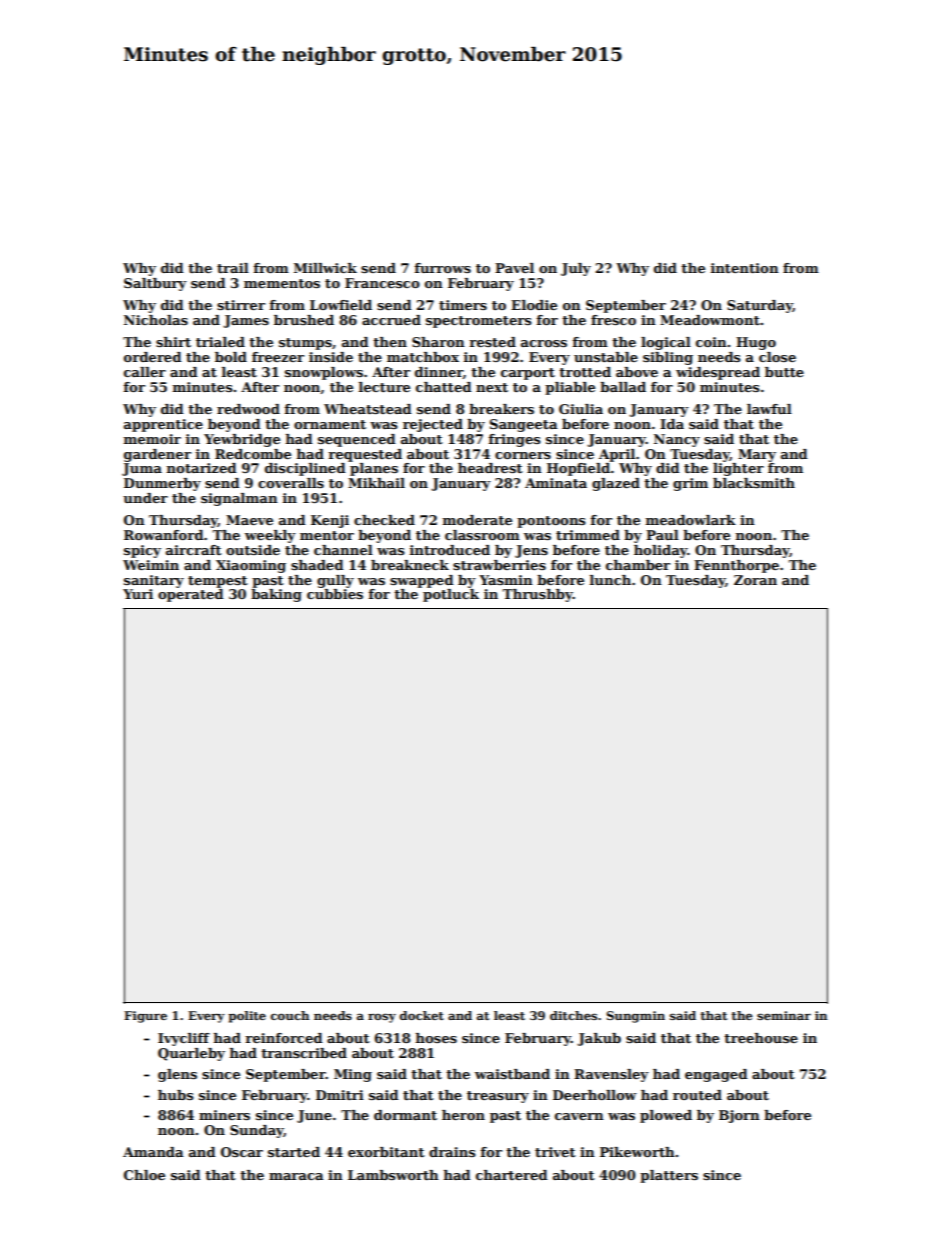 The width and height of the document is (952, 1233). Describe the element at coordinates (755, 580) in the document. I see `Zoran` at that location.
